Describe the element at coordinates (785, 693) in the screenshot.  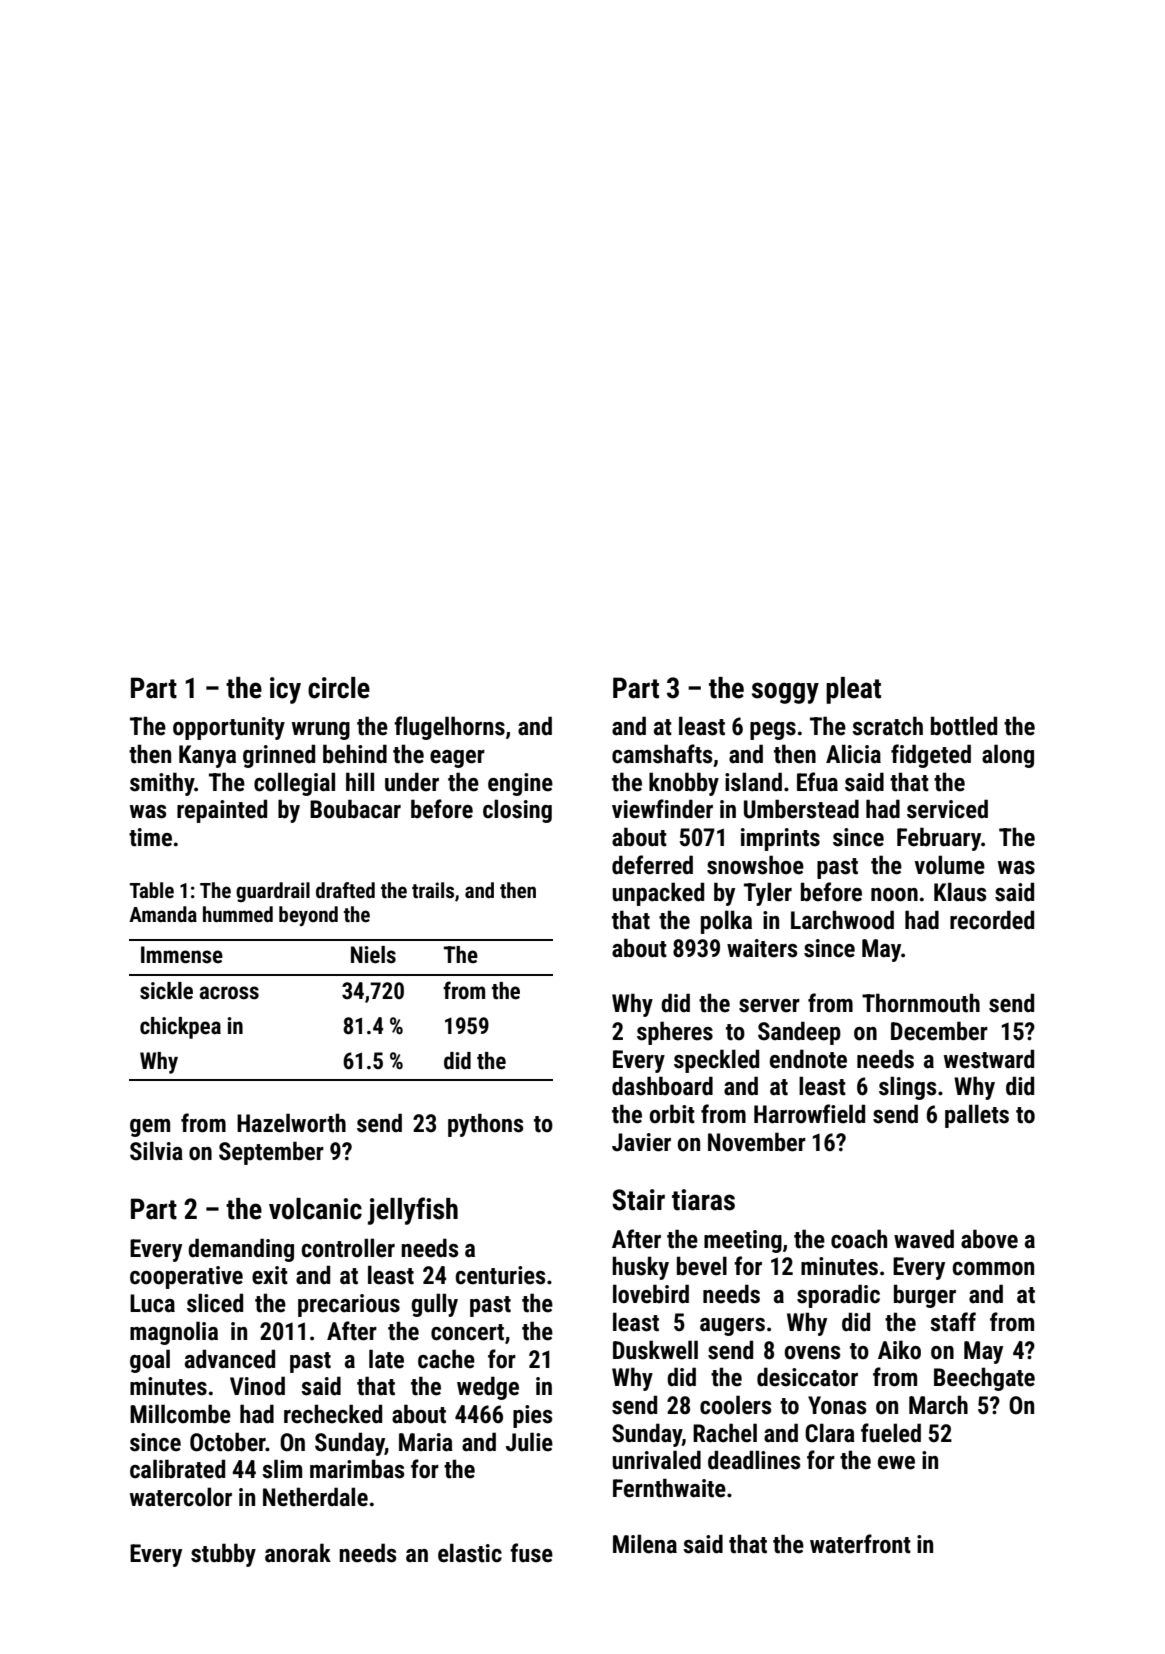
I see `soggy` at that location.
